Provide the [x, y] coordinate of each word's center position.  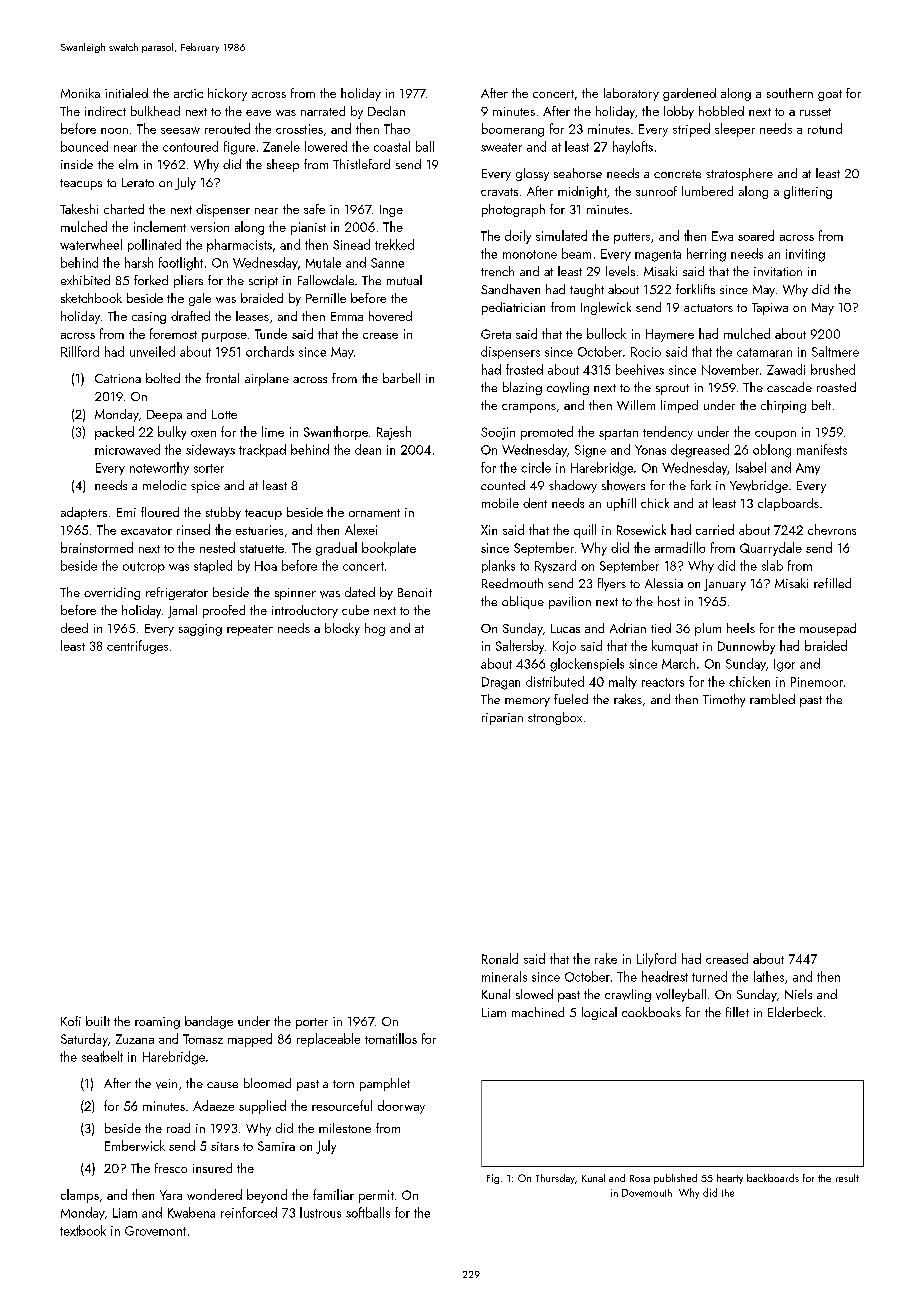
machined [538, 1012]
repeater [250, 630]
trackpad [262, 450]
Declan [386, 111]
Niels [798, 994]
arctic [188, 93]
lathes [769, 976]
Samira [276, 1146]
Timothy [724, 700]
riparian [502, 719]
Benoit [415, 592]
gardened [689, 94]
